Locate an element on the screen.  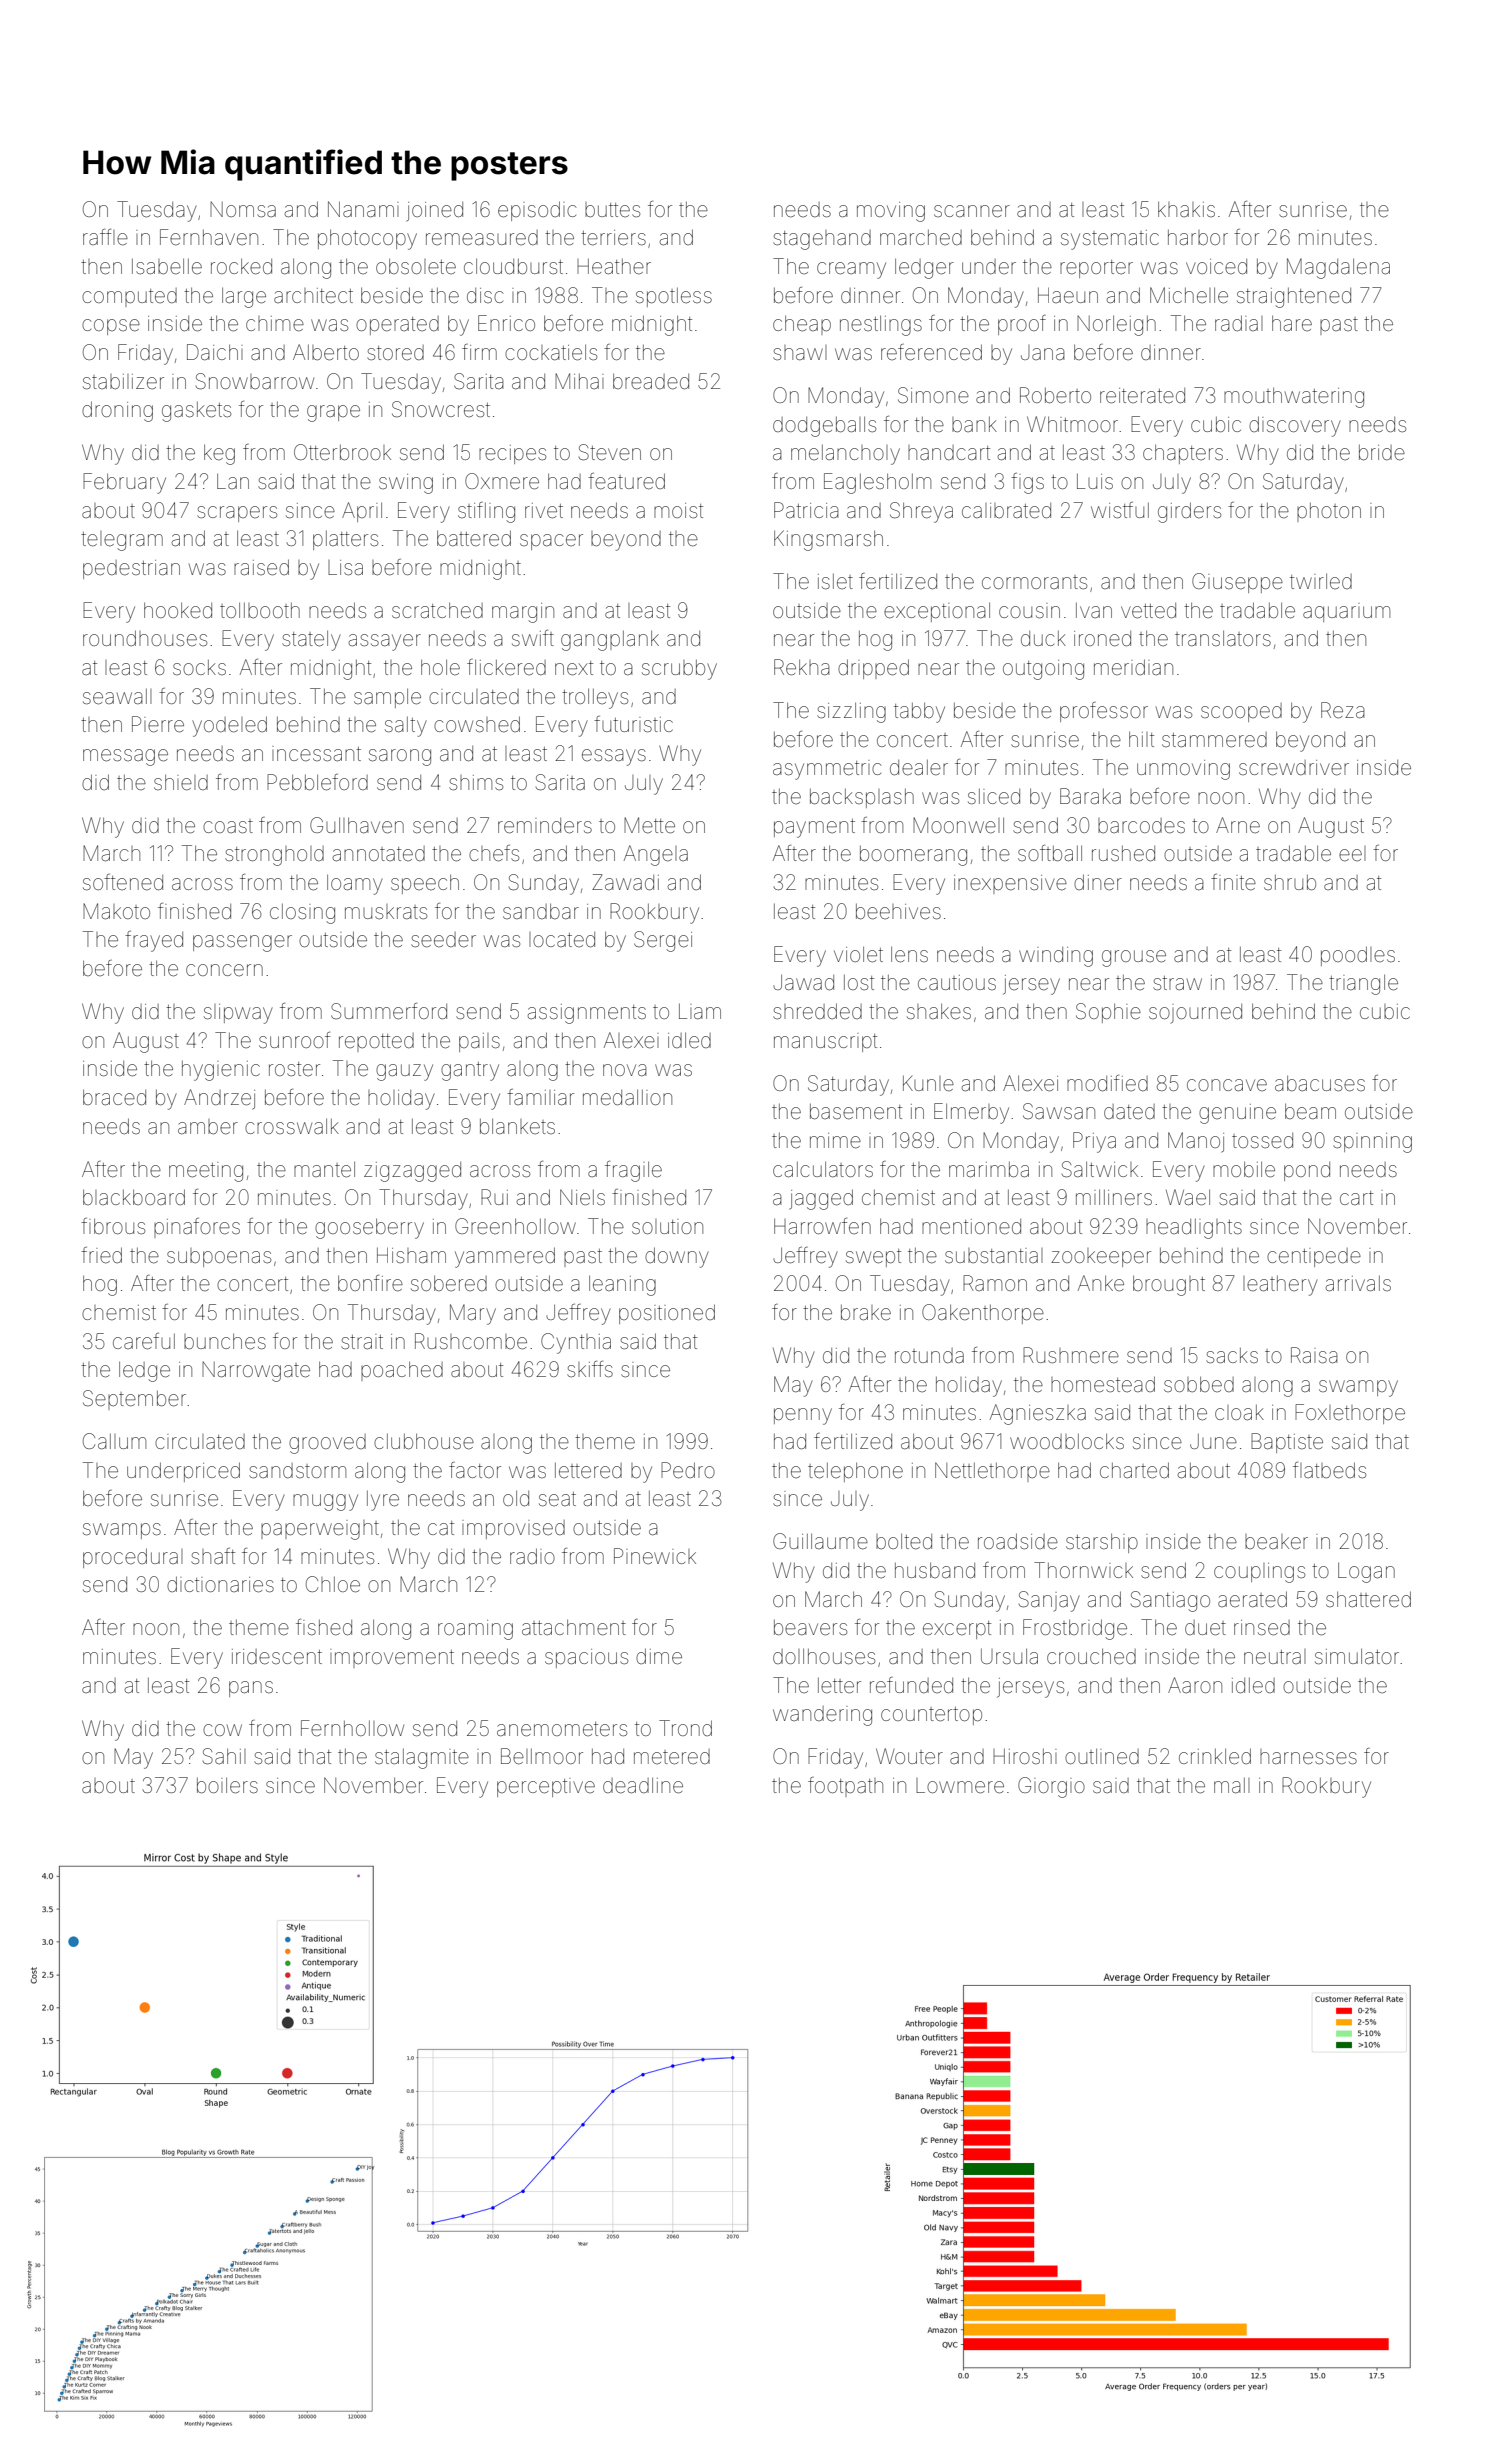
eel is located at coordinates (1352, 854).
